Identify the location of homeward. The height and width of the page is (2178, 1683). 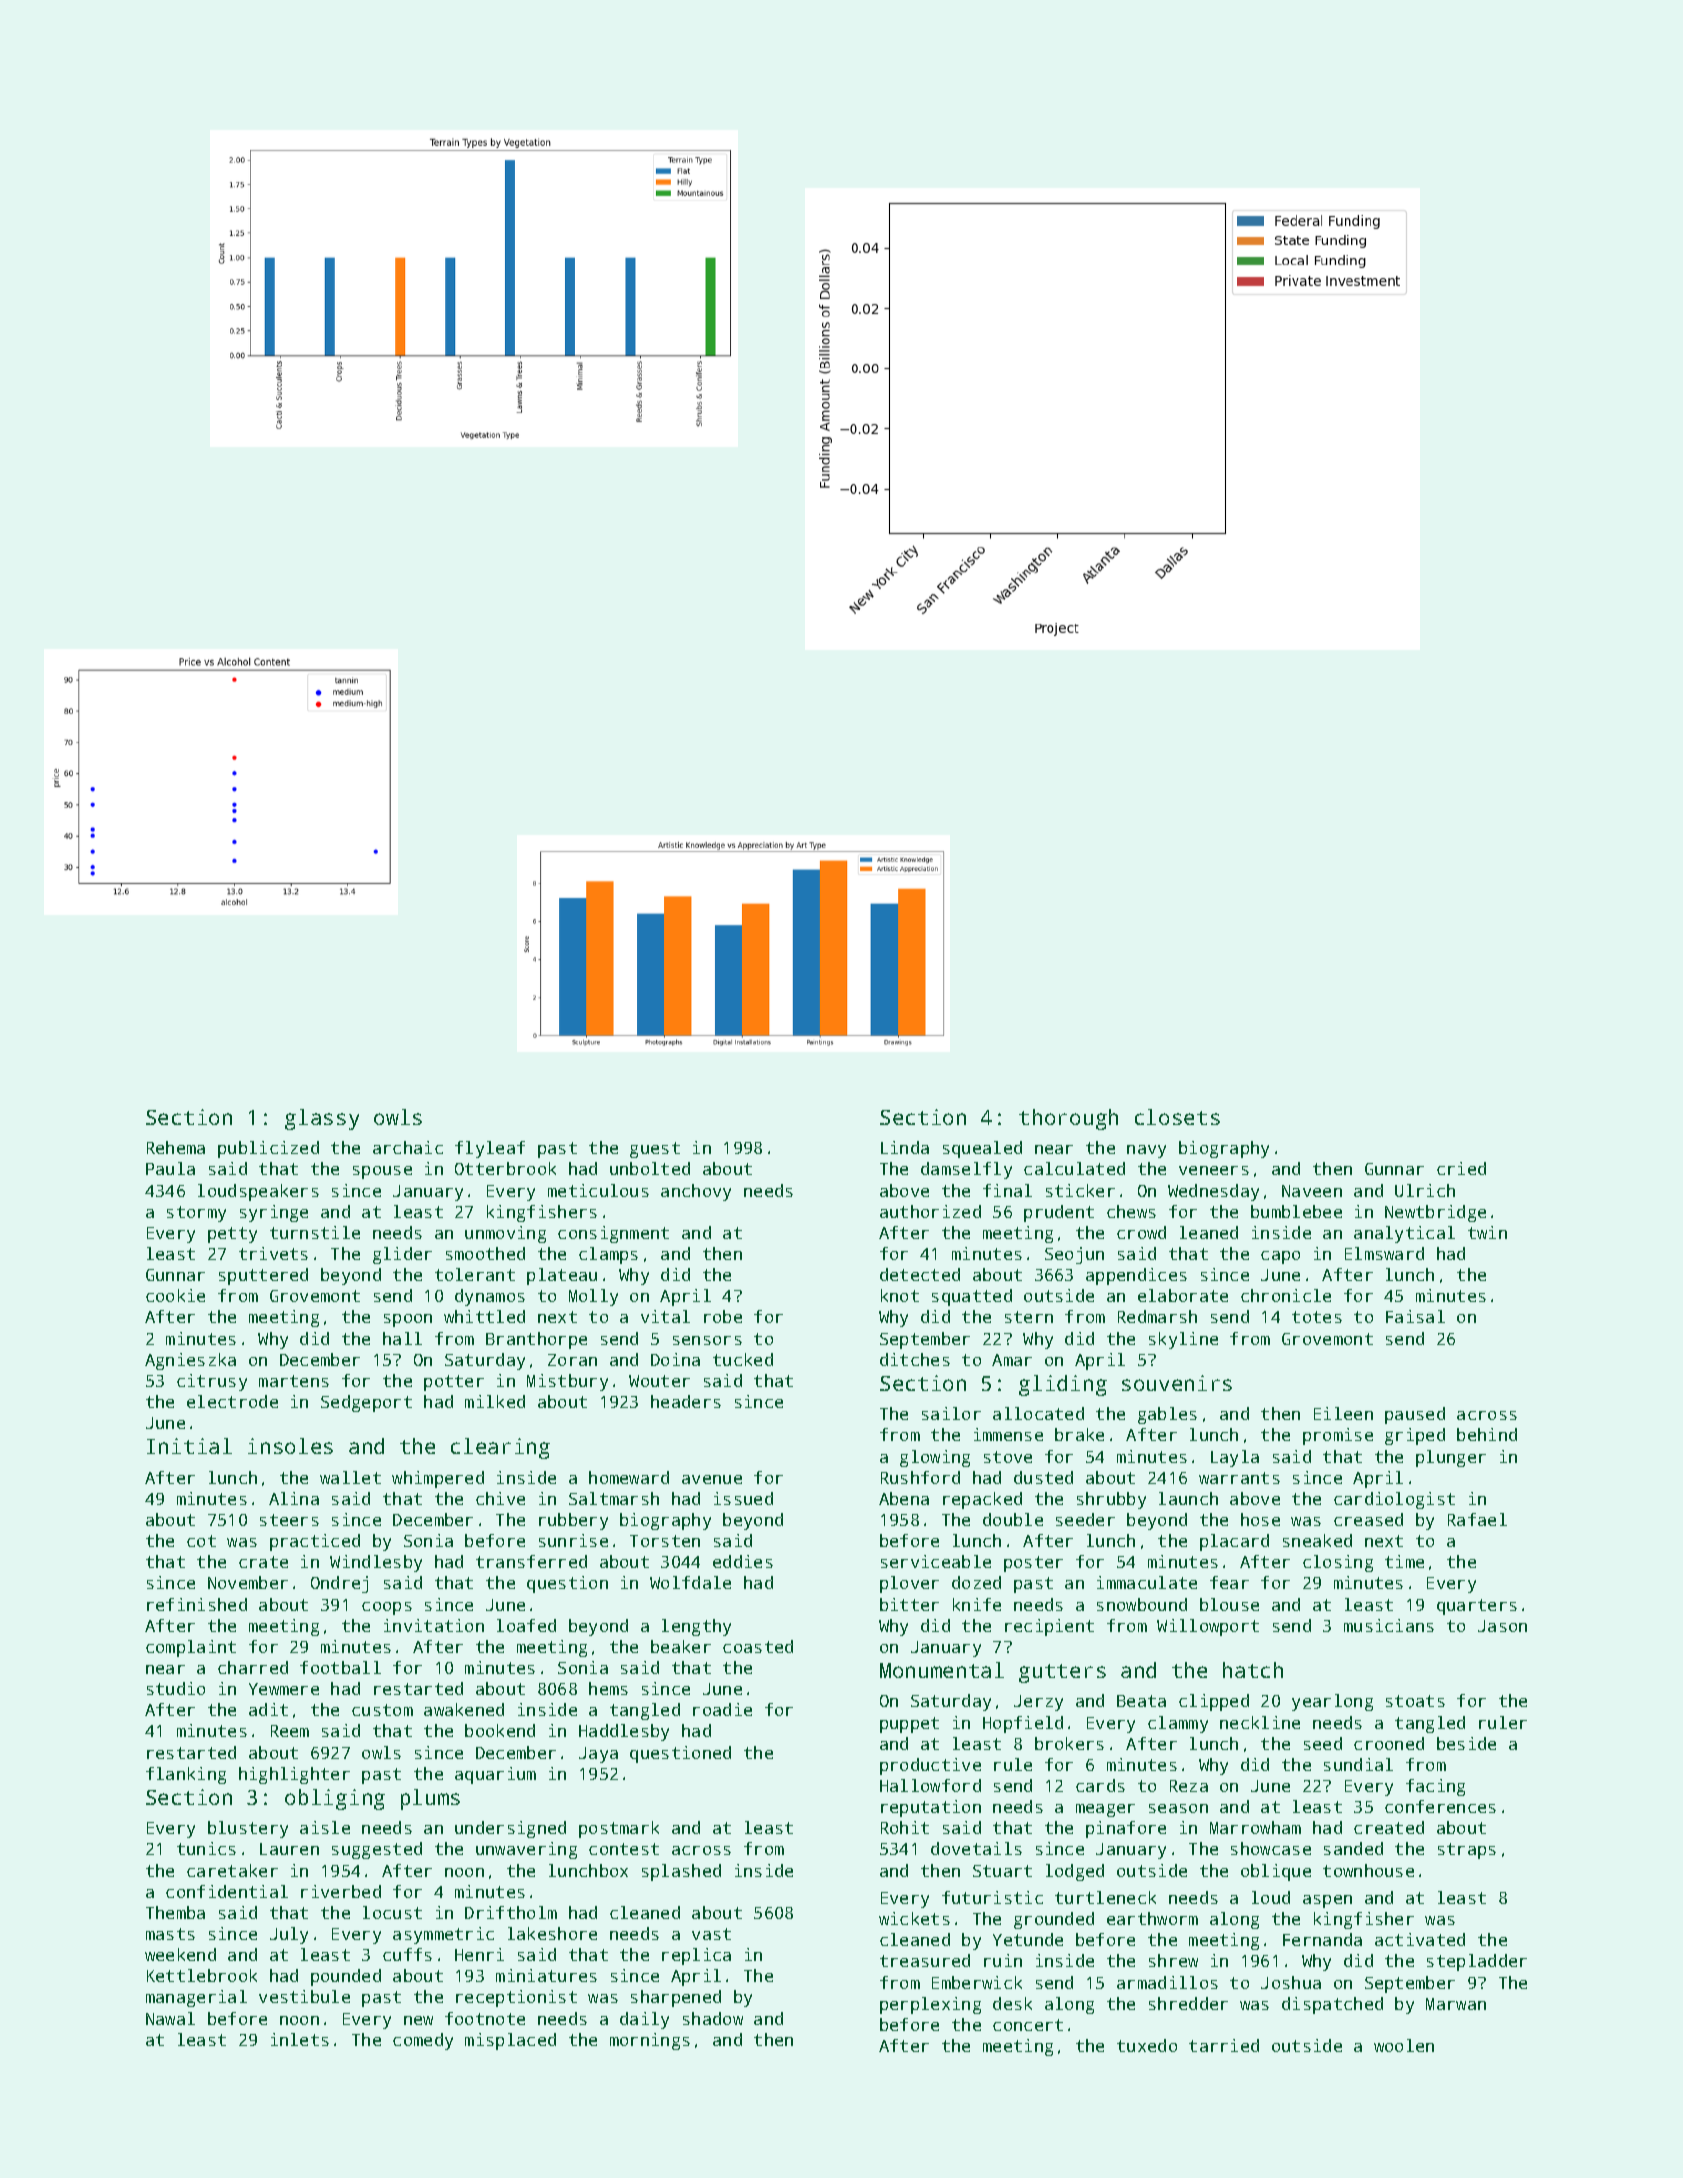
(629, 1477).
